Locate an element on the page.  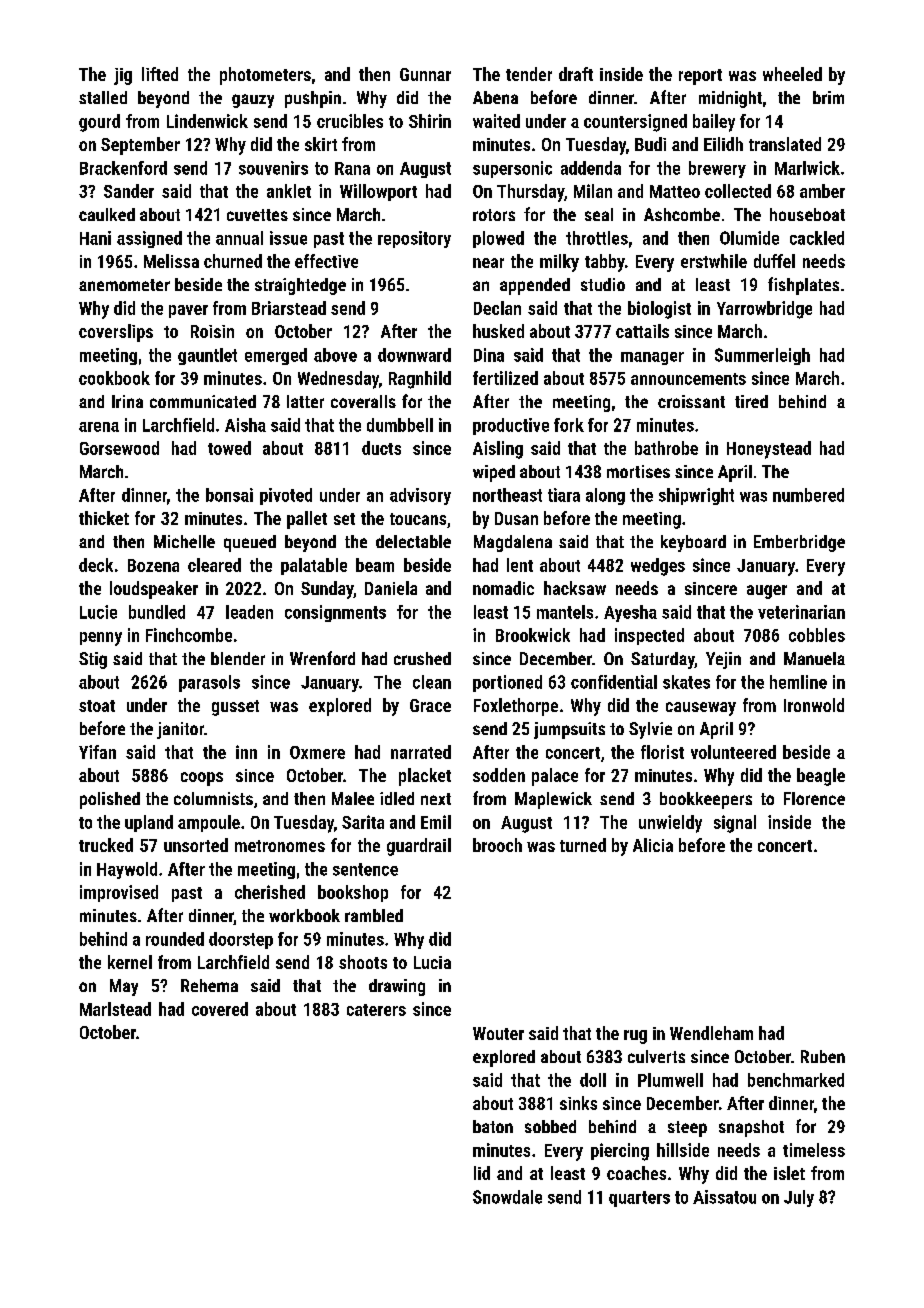
signal is located at coordinates (735, 824).
